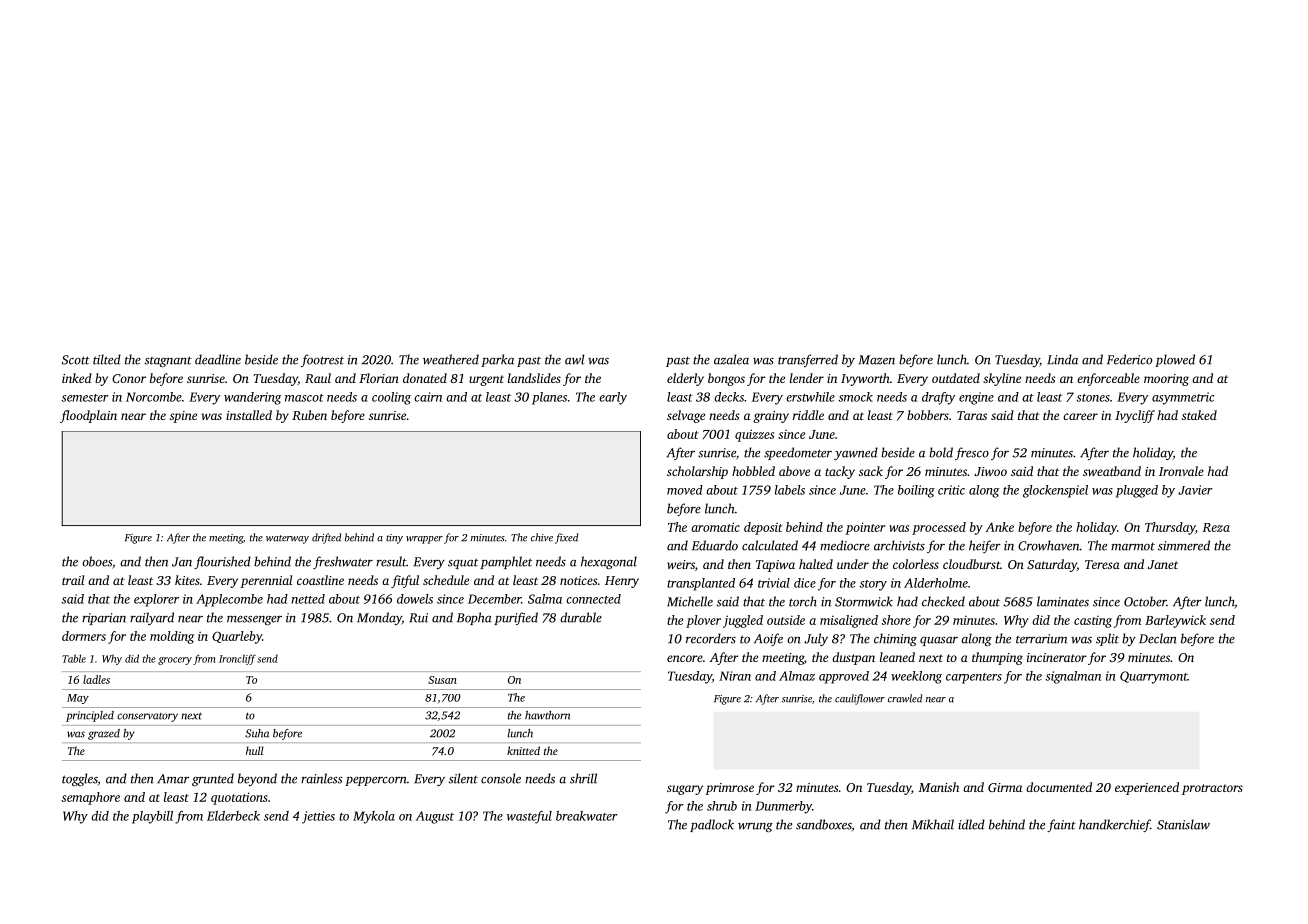 This document has height=924, width=1308. I want to click on durable, so click(581, 617).
